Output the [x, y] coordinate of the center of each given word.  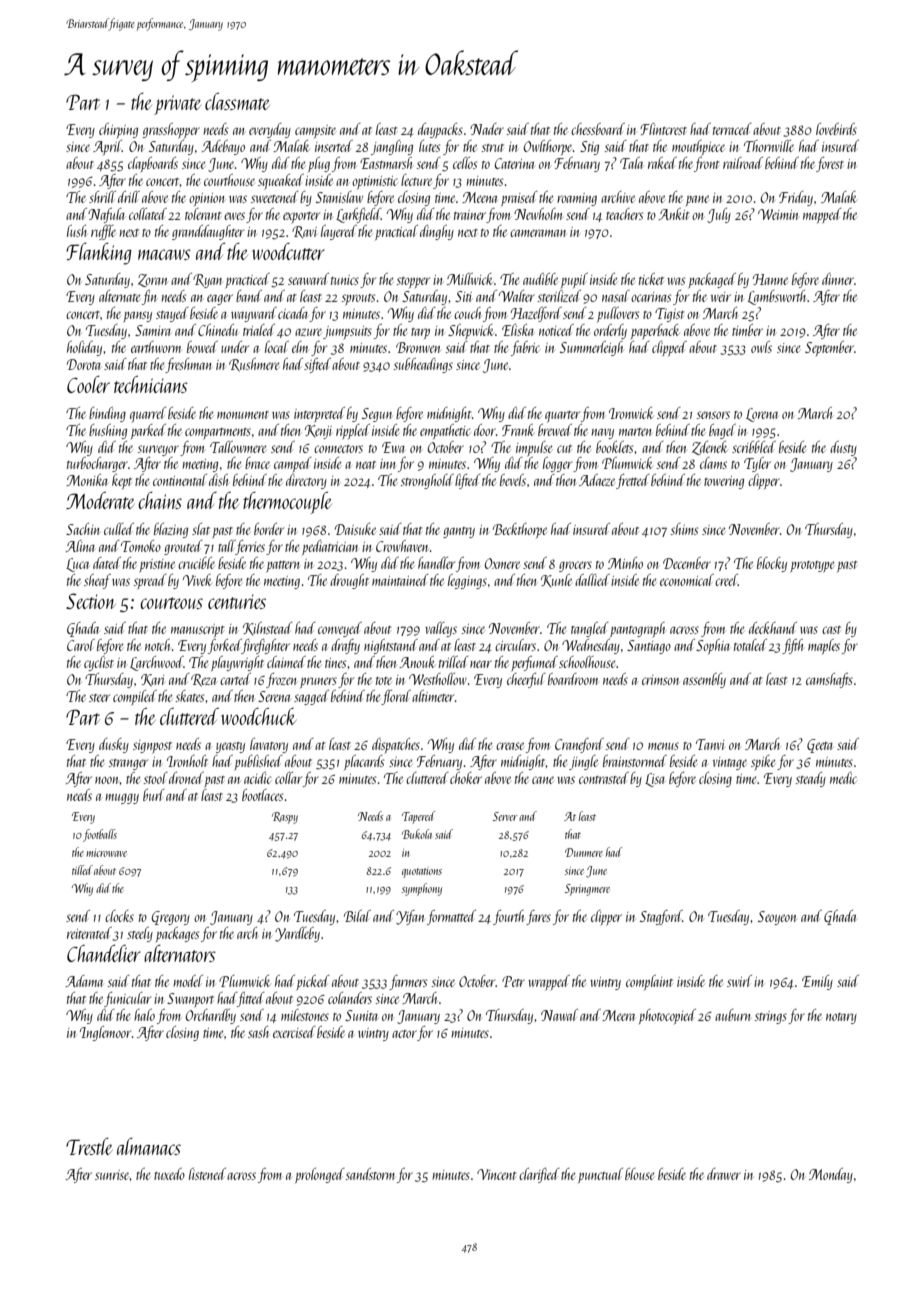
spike [763, 762]
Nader [487, 129]
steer [99, 698]
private [177, 105]
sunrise [112, 1175]
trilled [454, 662]
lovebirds [836, 129]
